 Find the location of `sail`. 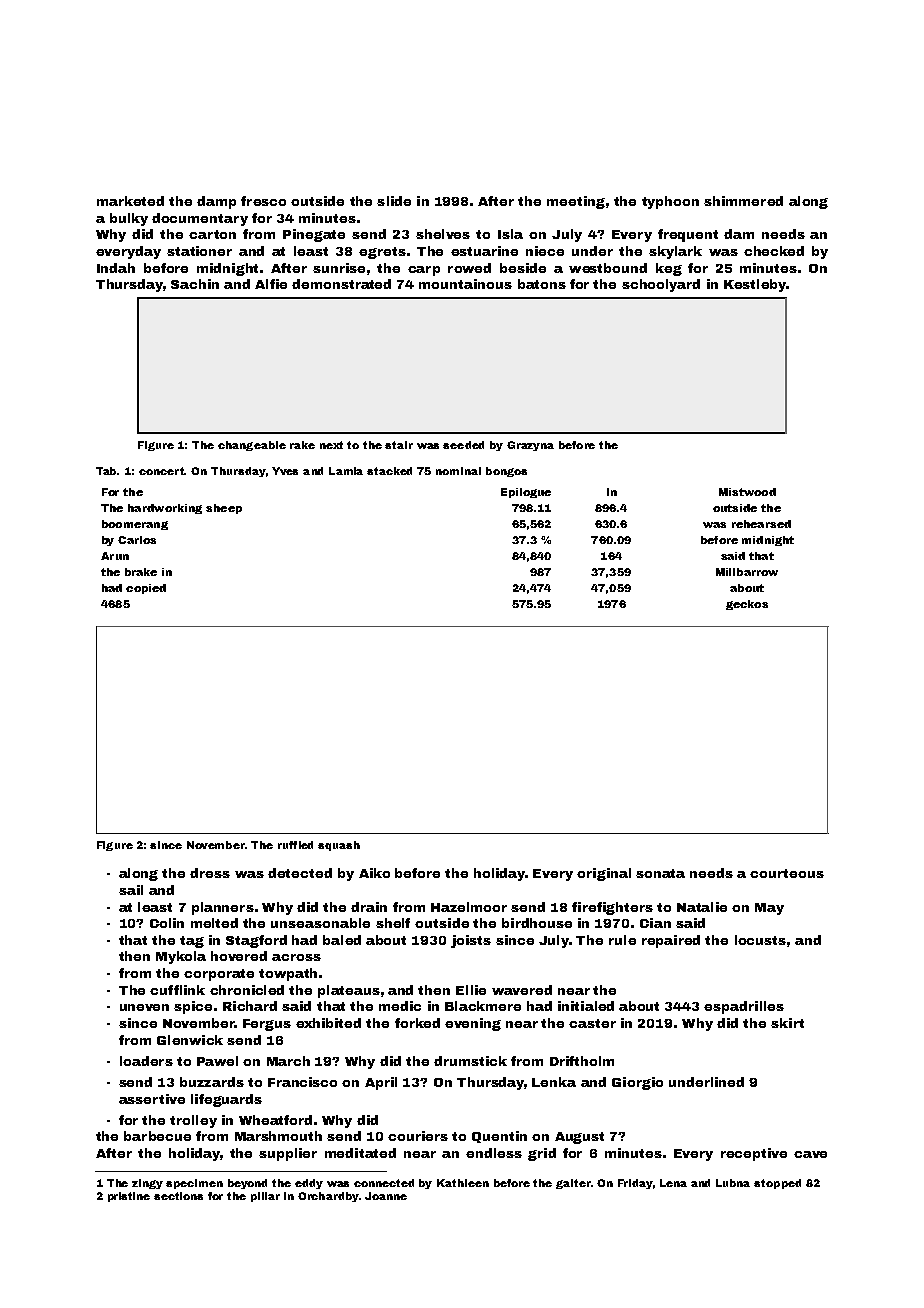

sail is located at coordinates (131, 890).
